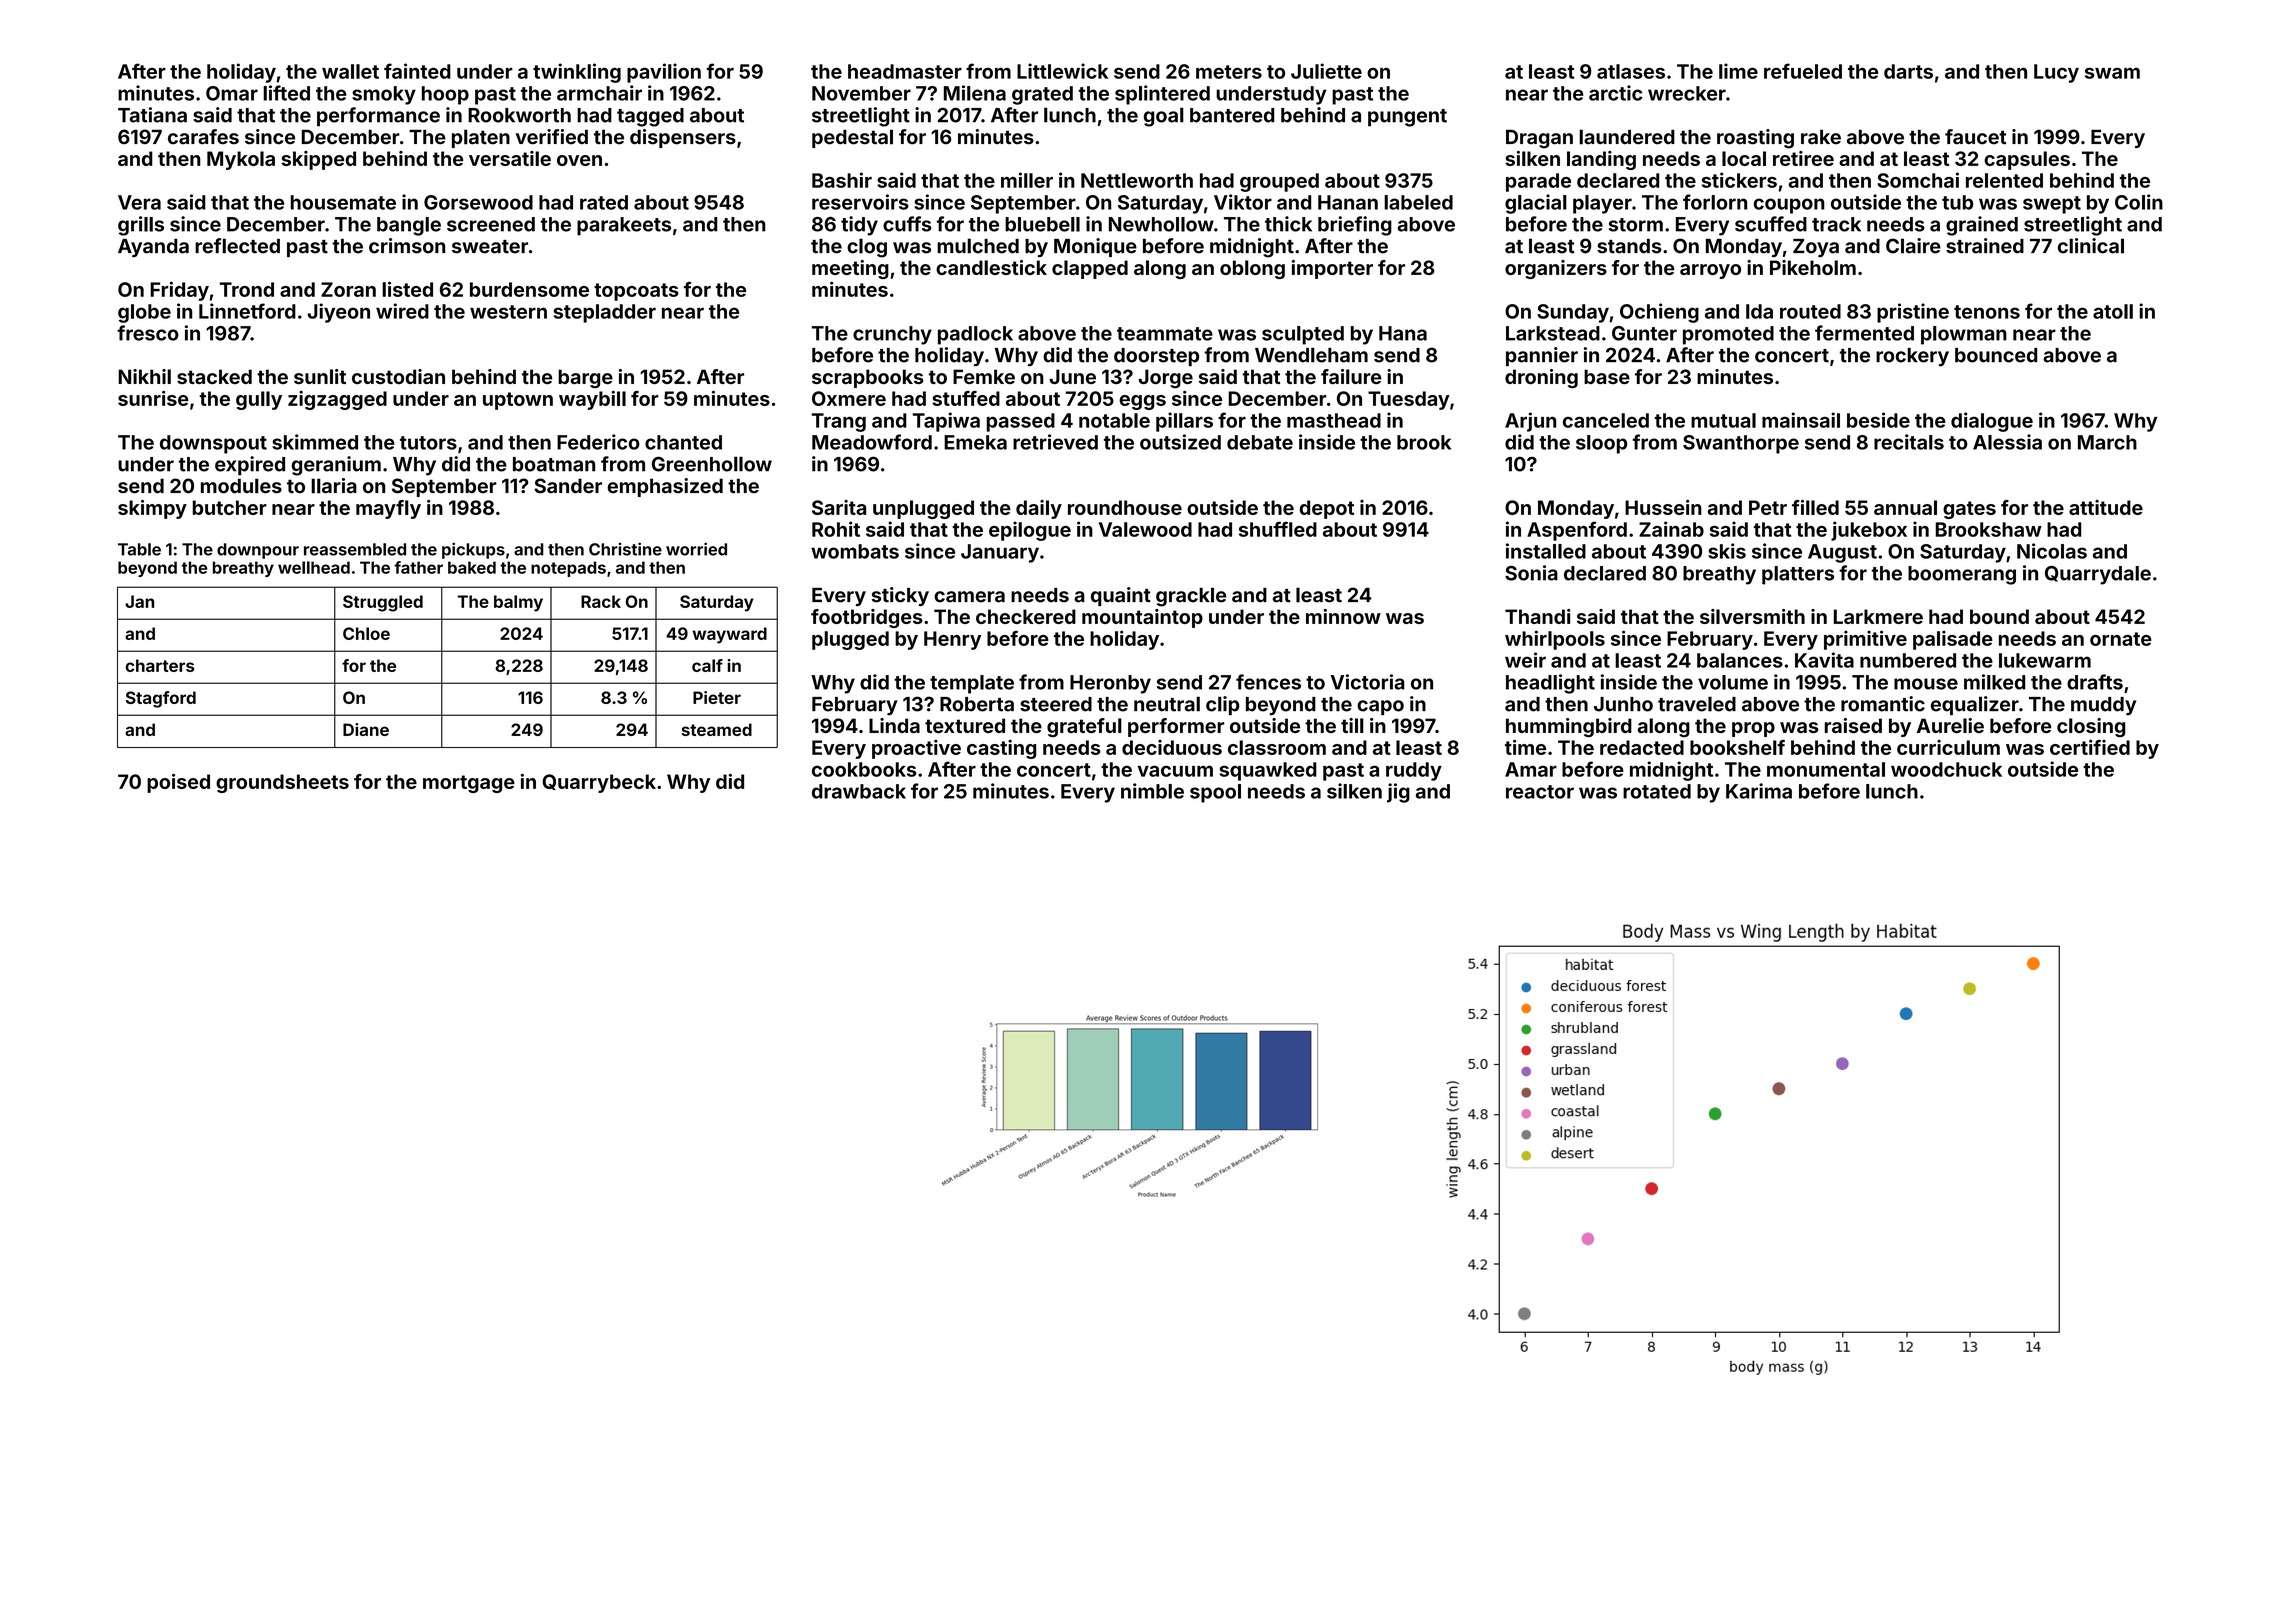 The height and width of the document is (1614, 2282). What do you see at coordinates (1407, 118) in the document?
I see `pungent` at bounding box center [1407, 118].
